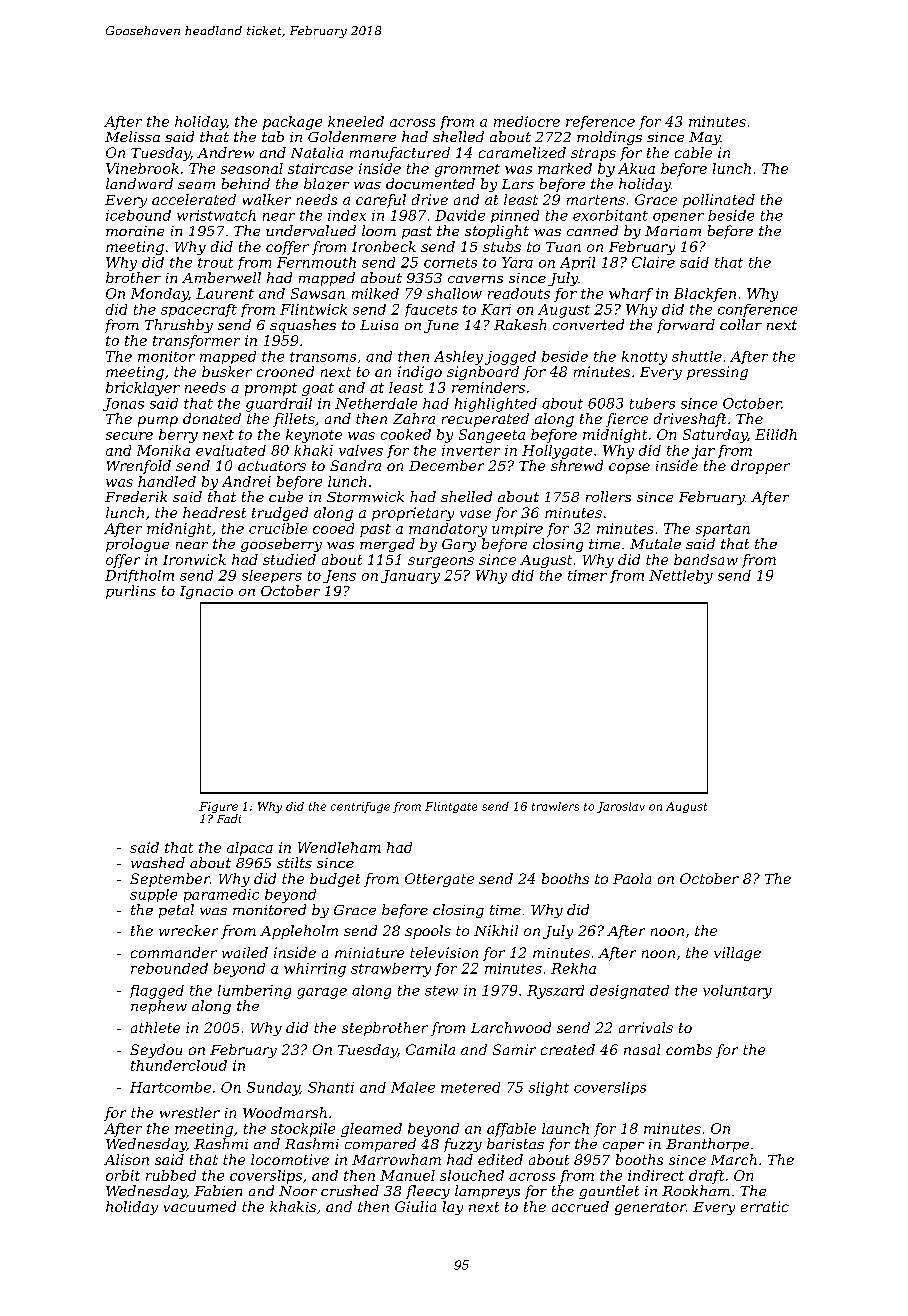  I want to click on Jonas, so click(123, 404).
